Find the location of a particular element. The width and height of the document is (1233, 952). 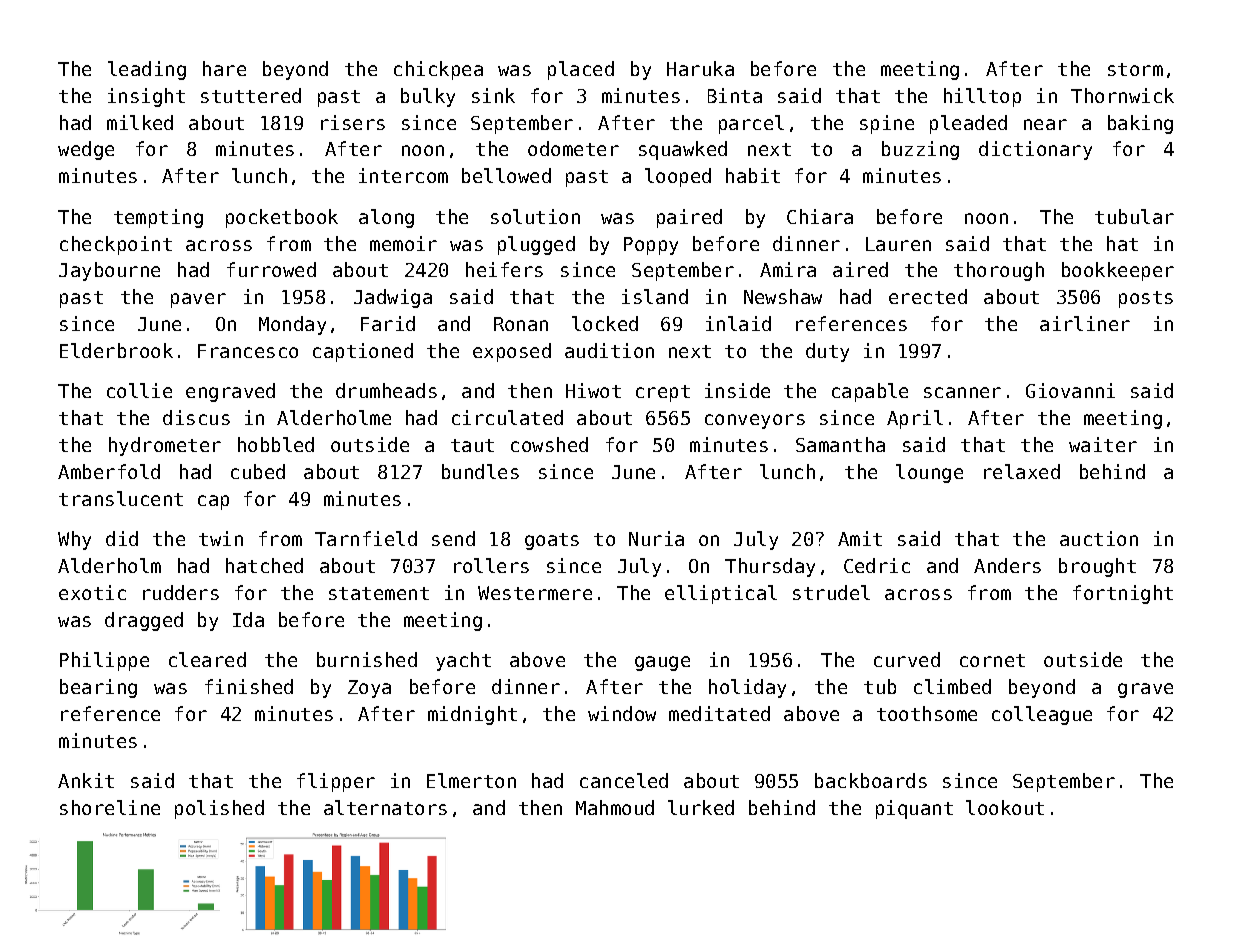

backboards is located at coordinates (871, 780).
